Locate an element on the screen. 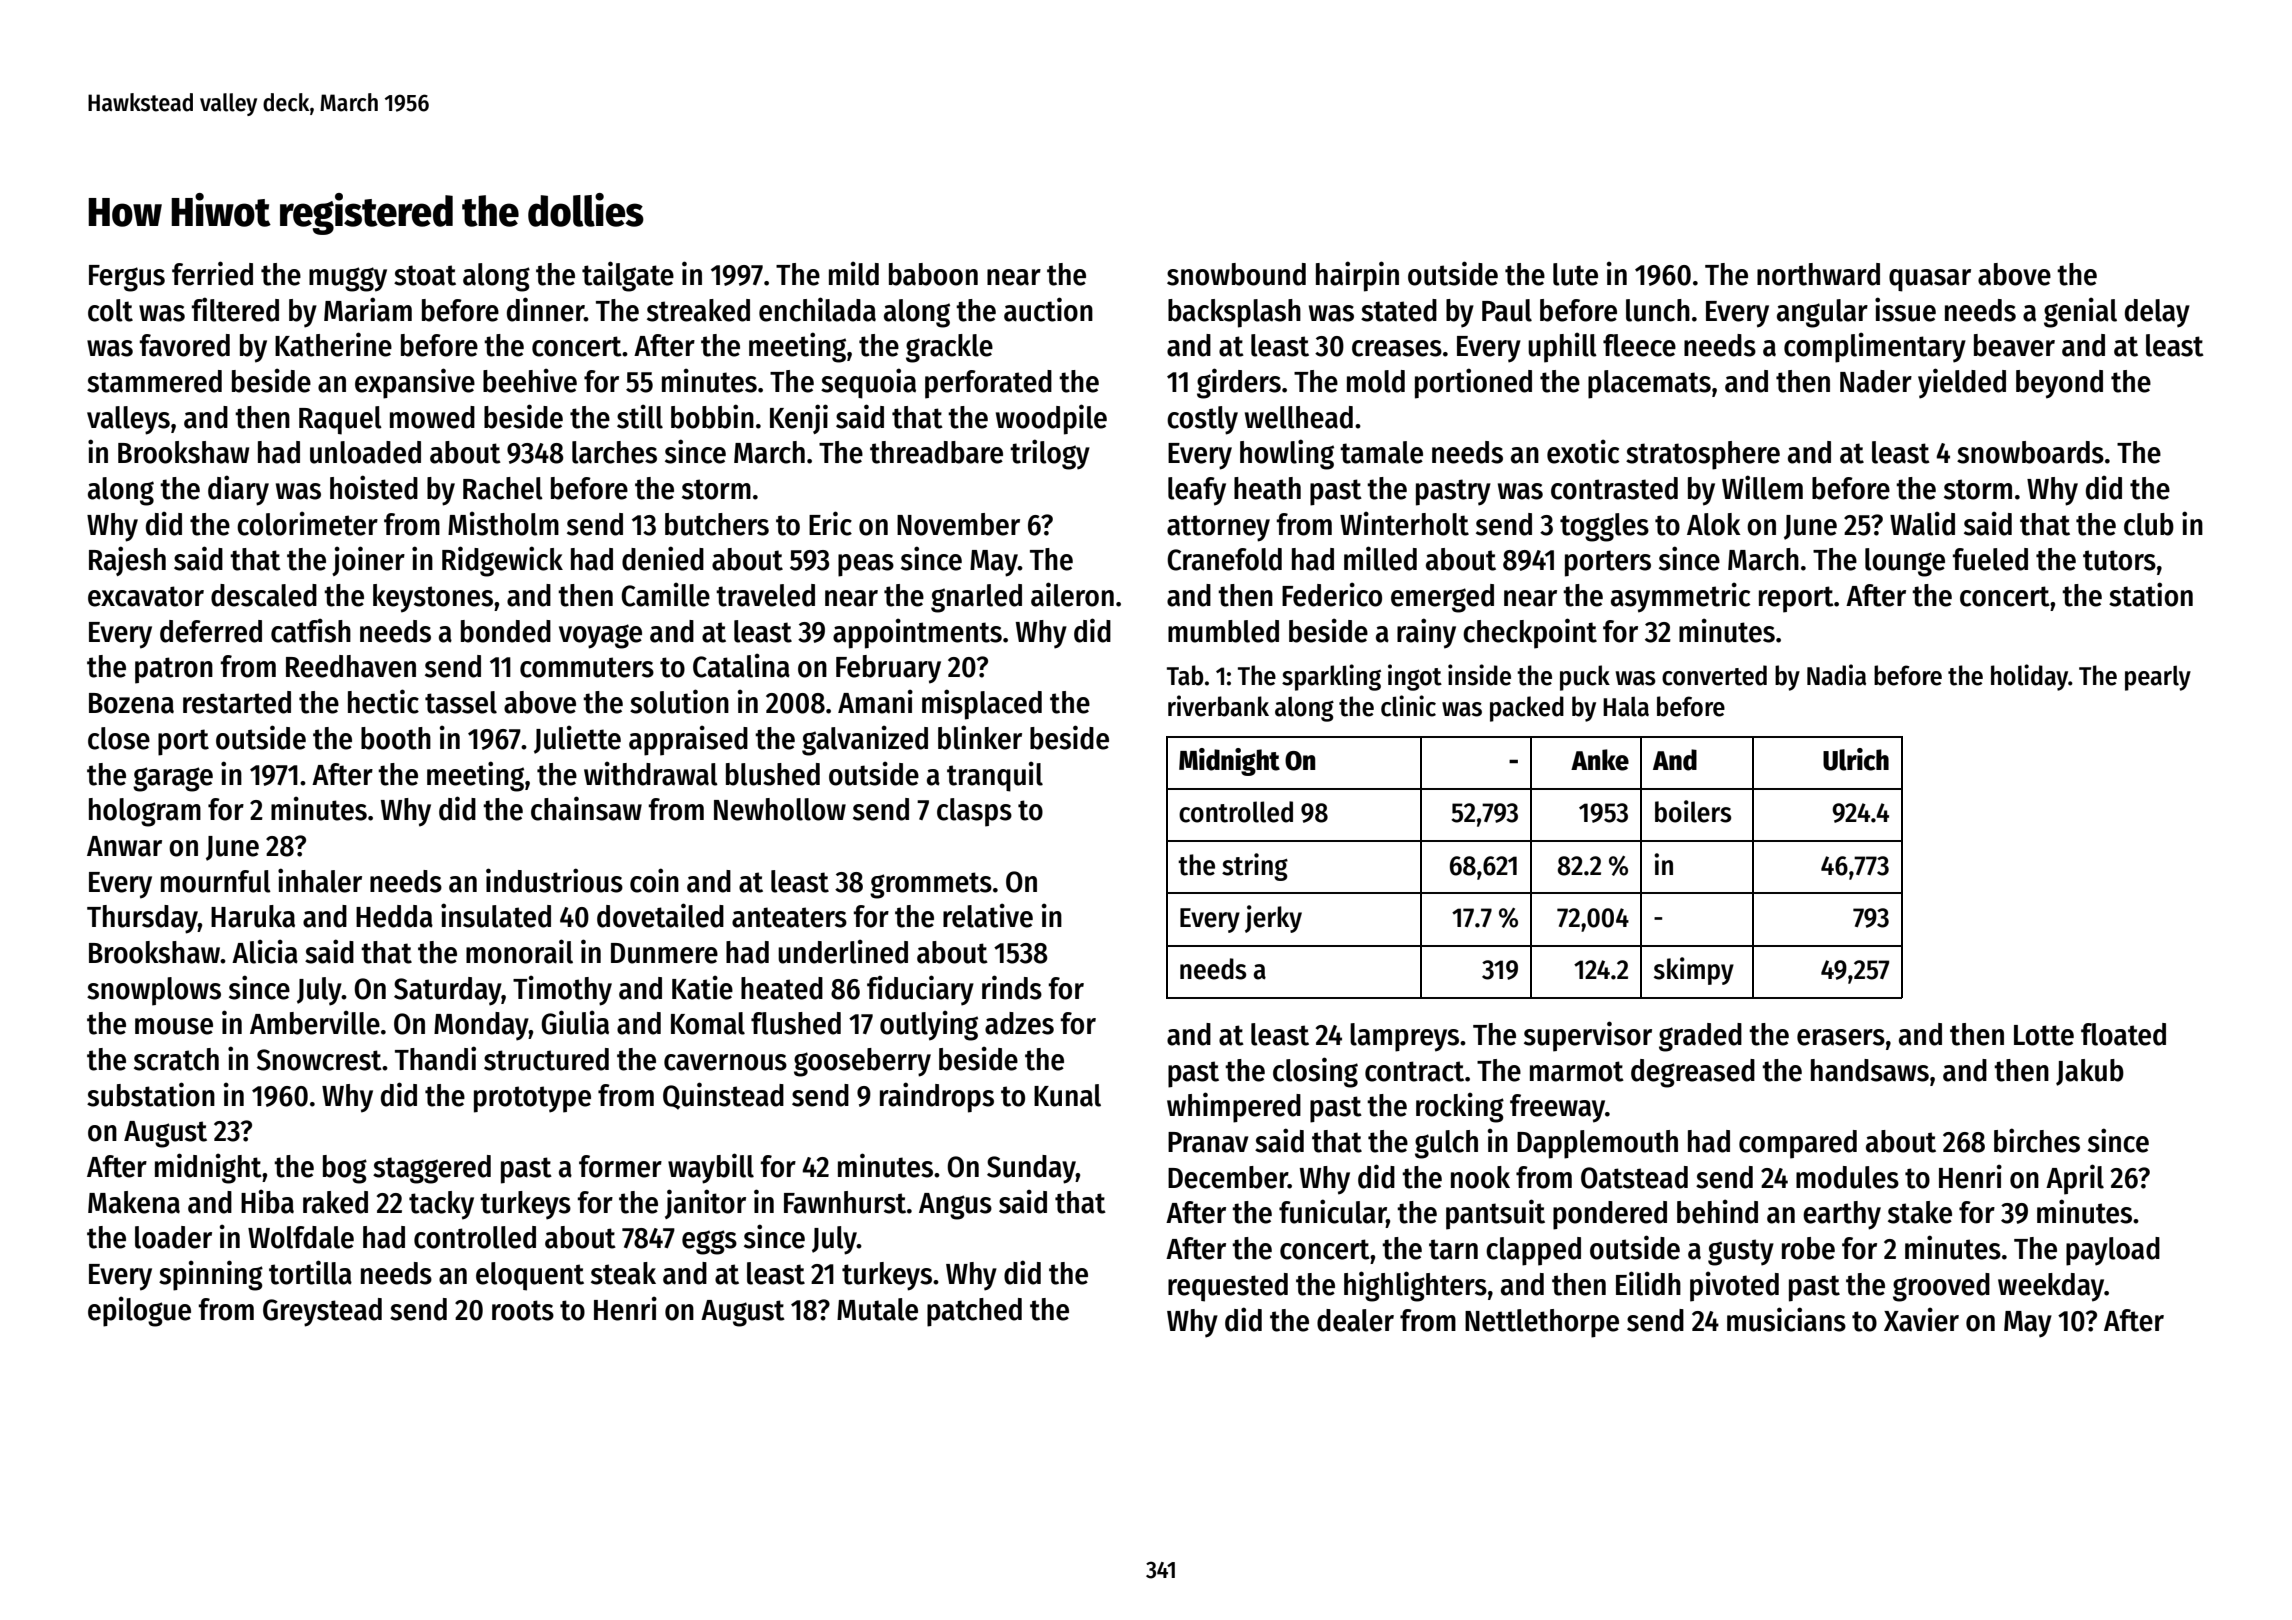  April is located at coordinates (2075, 1179).
